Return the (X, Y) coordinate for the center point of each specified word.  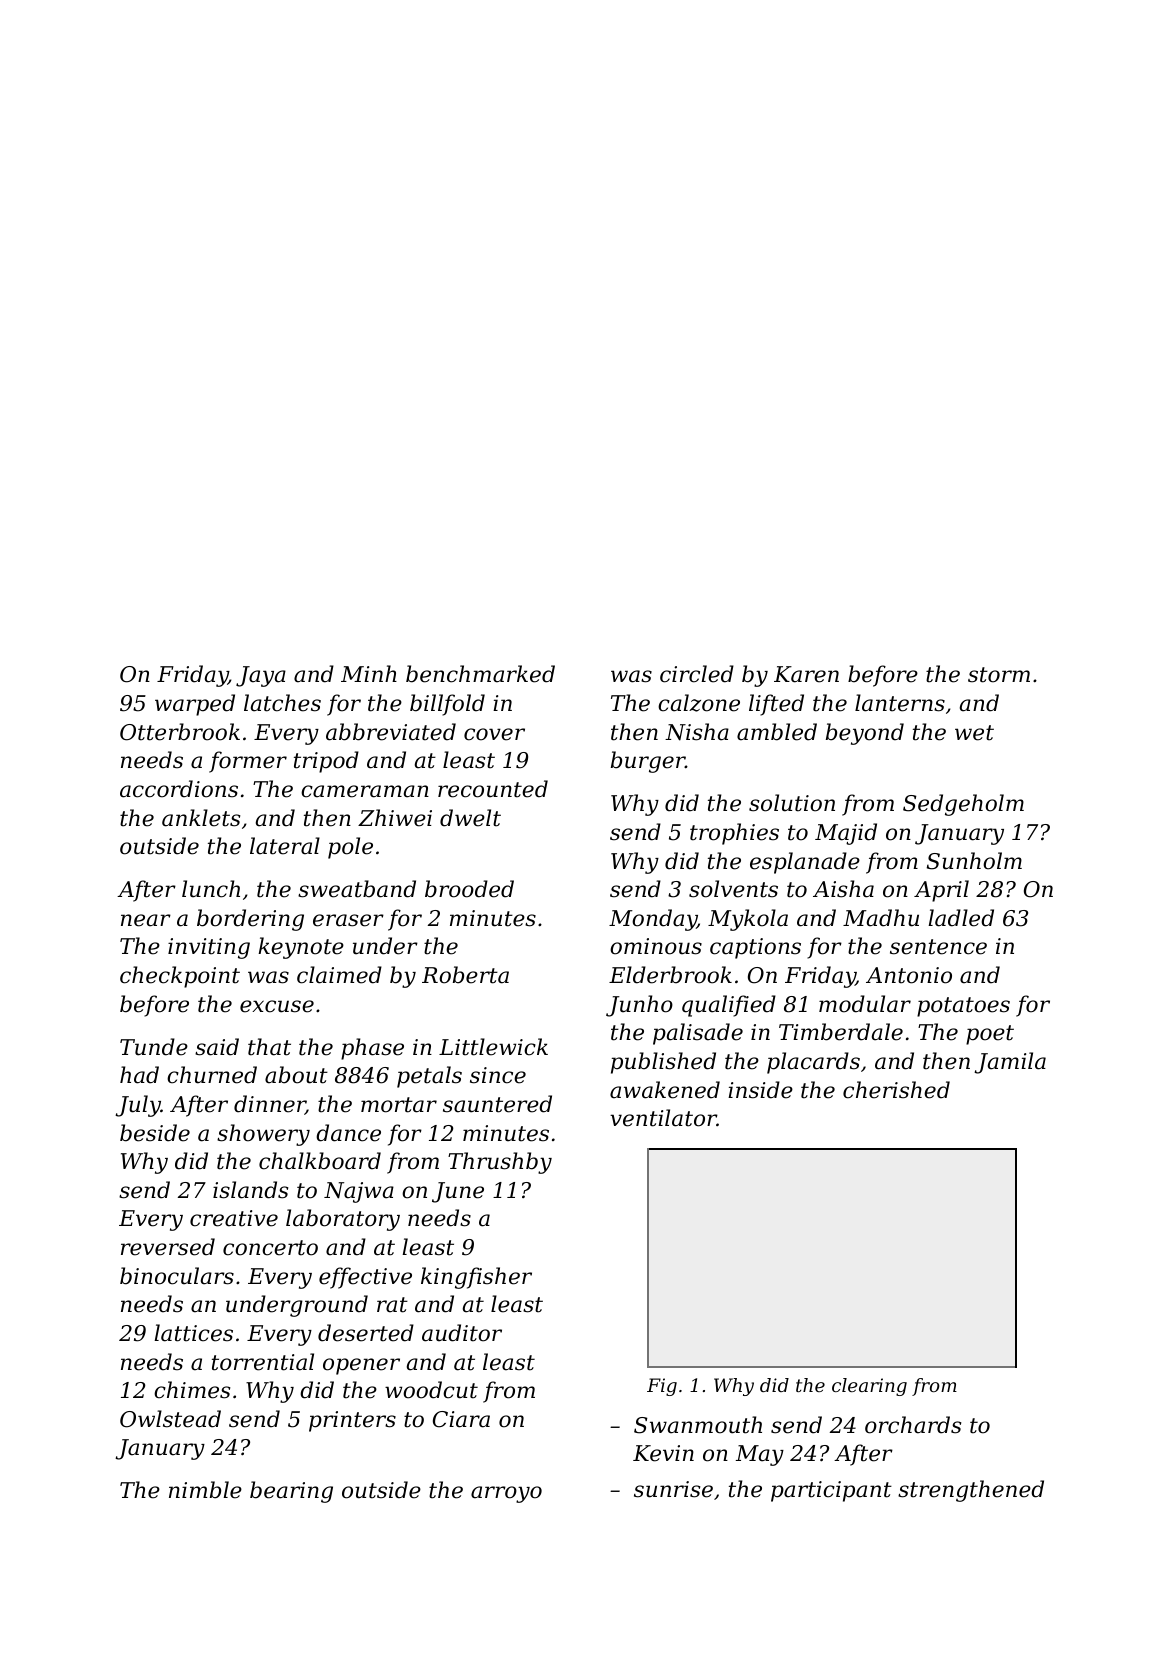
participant (831, 1491)
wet (974, 733)
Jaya (261, 676)
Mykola (748, 920)
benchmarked (480, 674)
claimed (339, 975)
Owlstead (170, 1419)
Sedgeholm (963, 805)
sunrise (673, 1489)
